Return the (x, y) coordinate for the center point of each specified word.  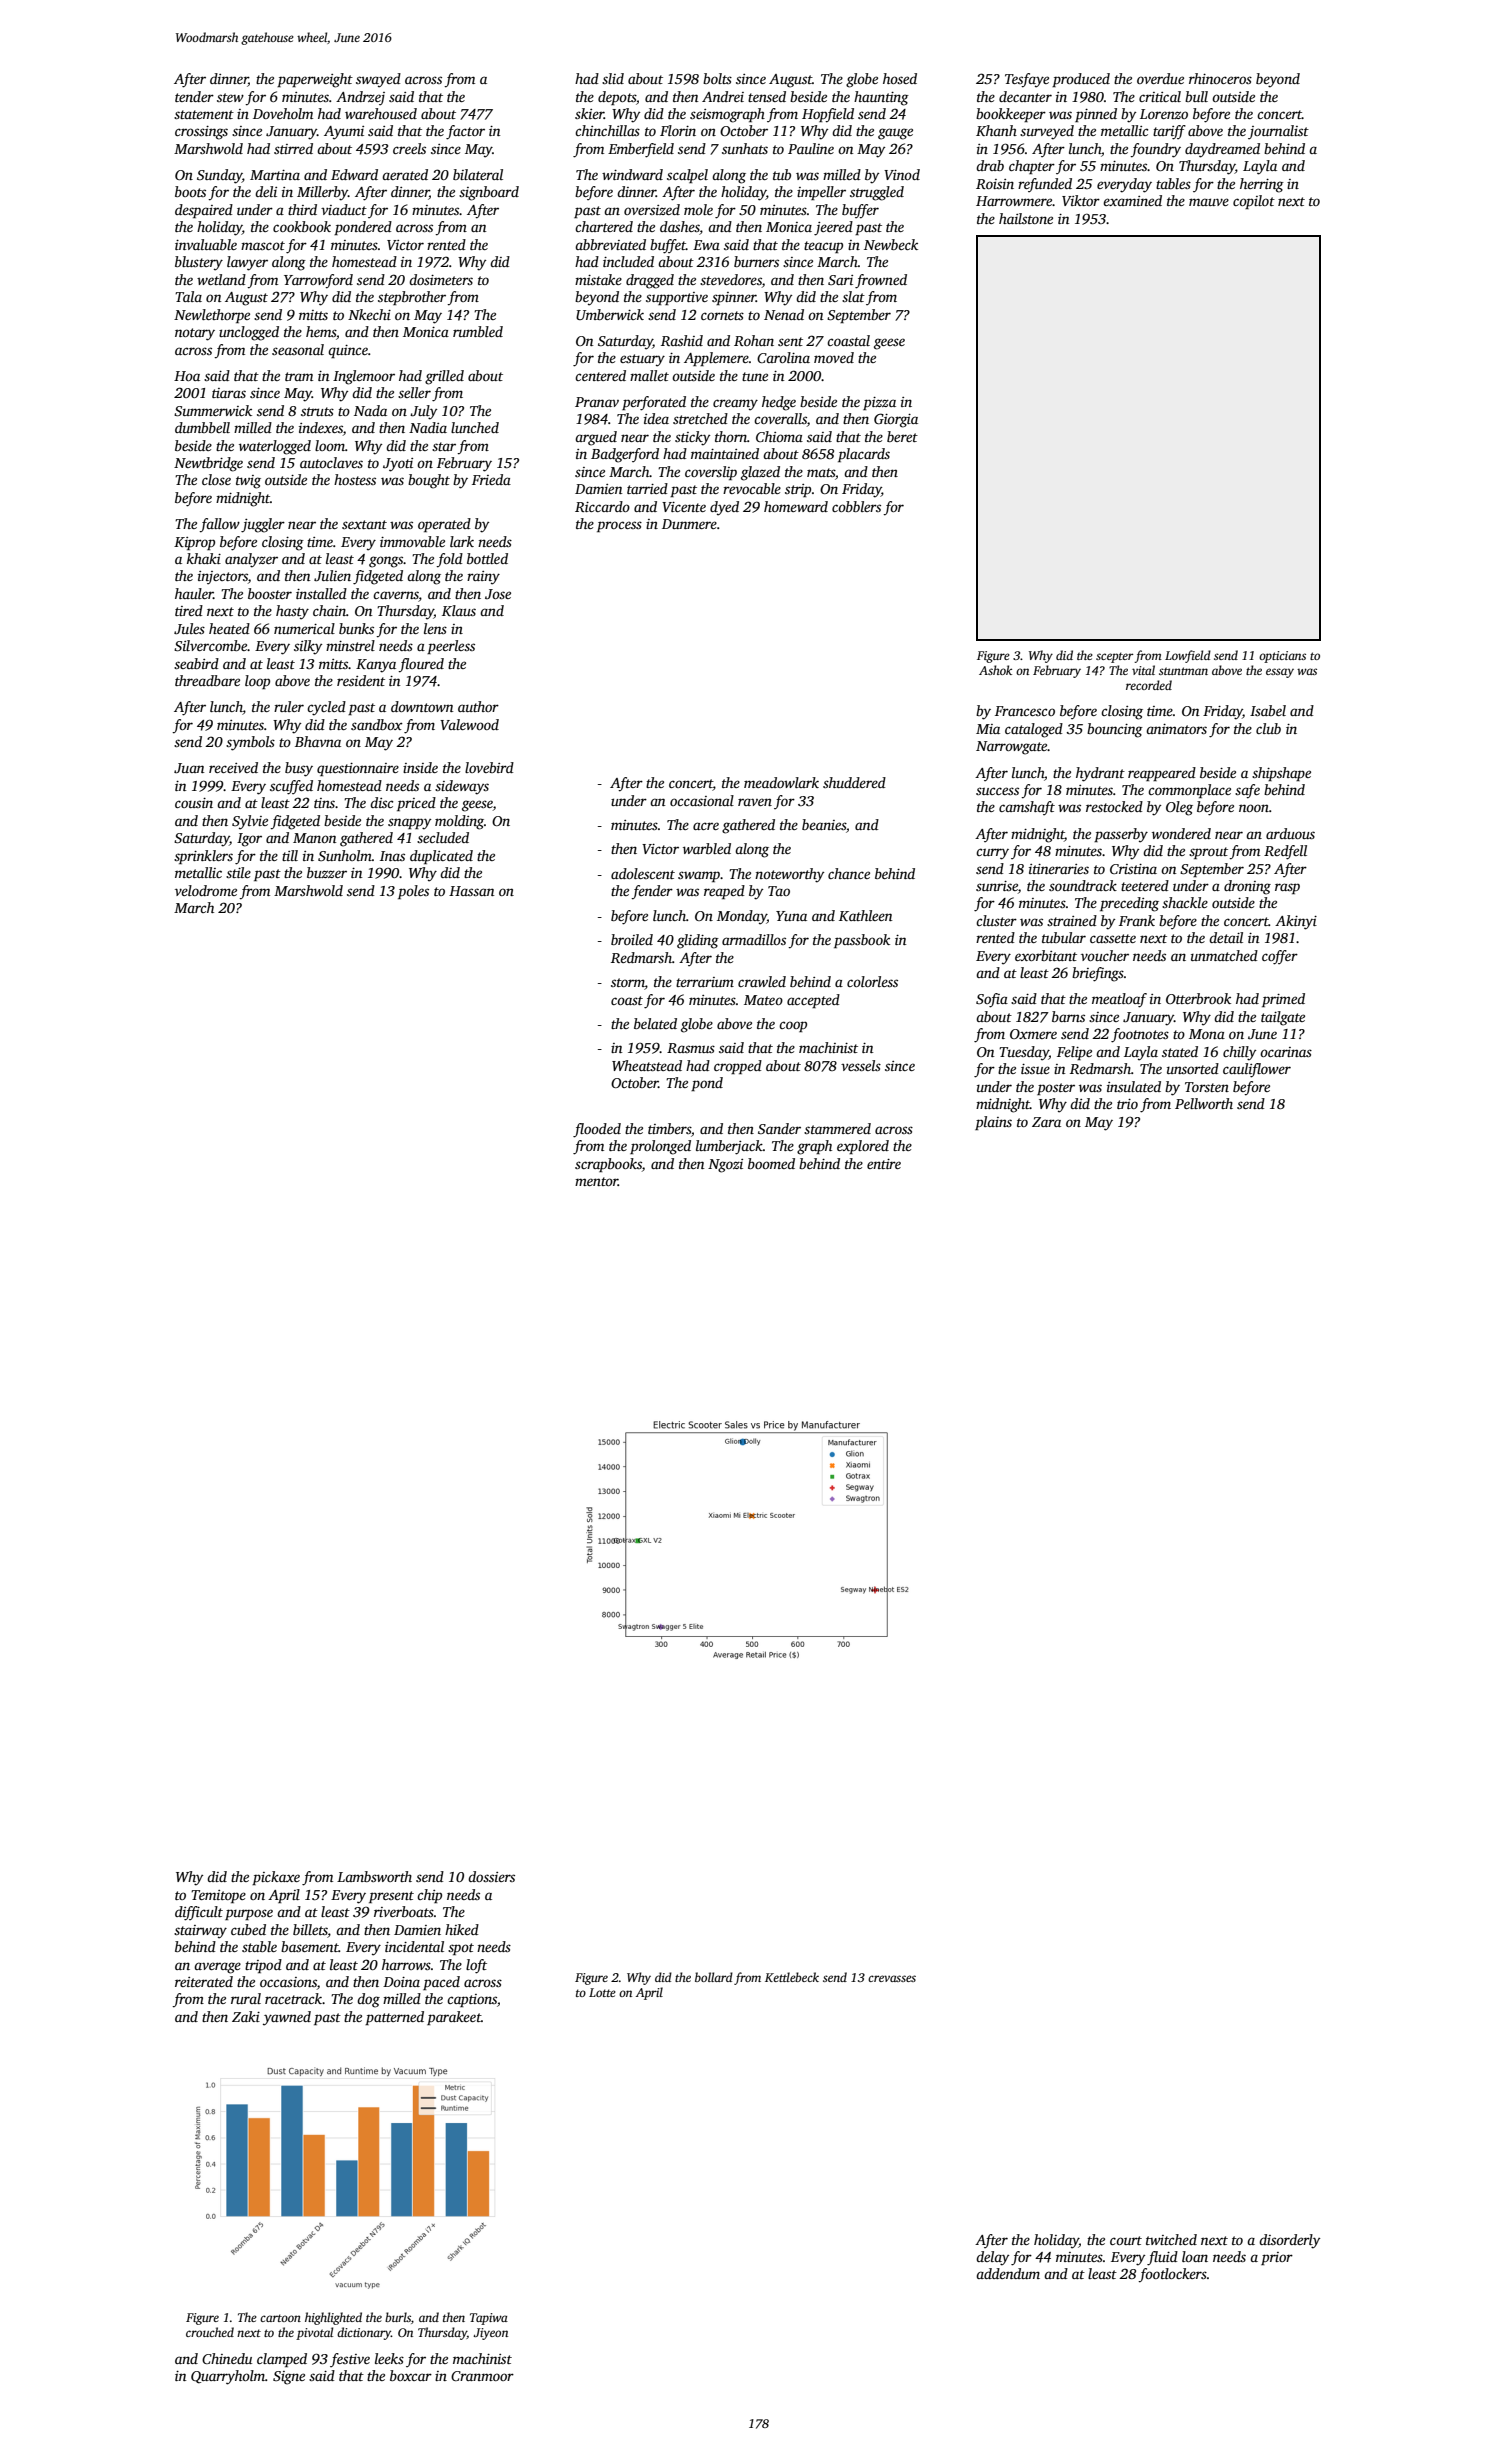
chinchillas (607, 130)
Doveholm (283, 113)
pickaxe (276, 1878)
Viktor (1081, 200)
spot (461, 1949)
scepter (1115, 657)
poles (413, 892)
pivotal (314, 2333)
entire (884, 1164)
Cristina (1133, 869)
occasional (702, 800)
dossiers (491, 1876)
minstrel (350, 645)
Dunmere (689, 524)
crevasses (892, 1978)
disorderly (1289, 2241)
